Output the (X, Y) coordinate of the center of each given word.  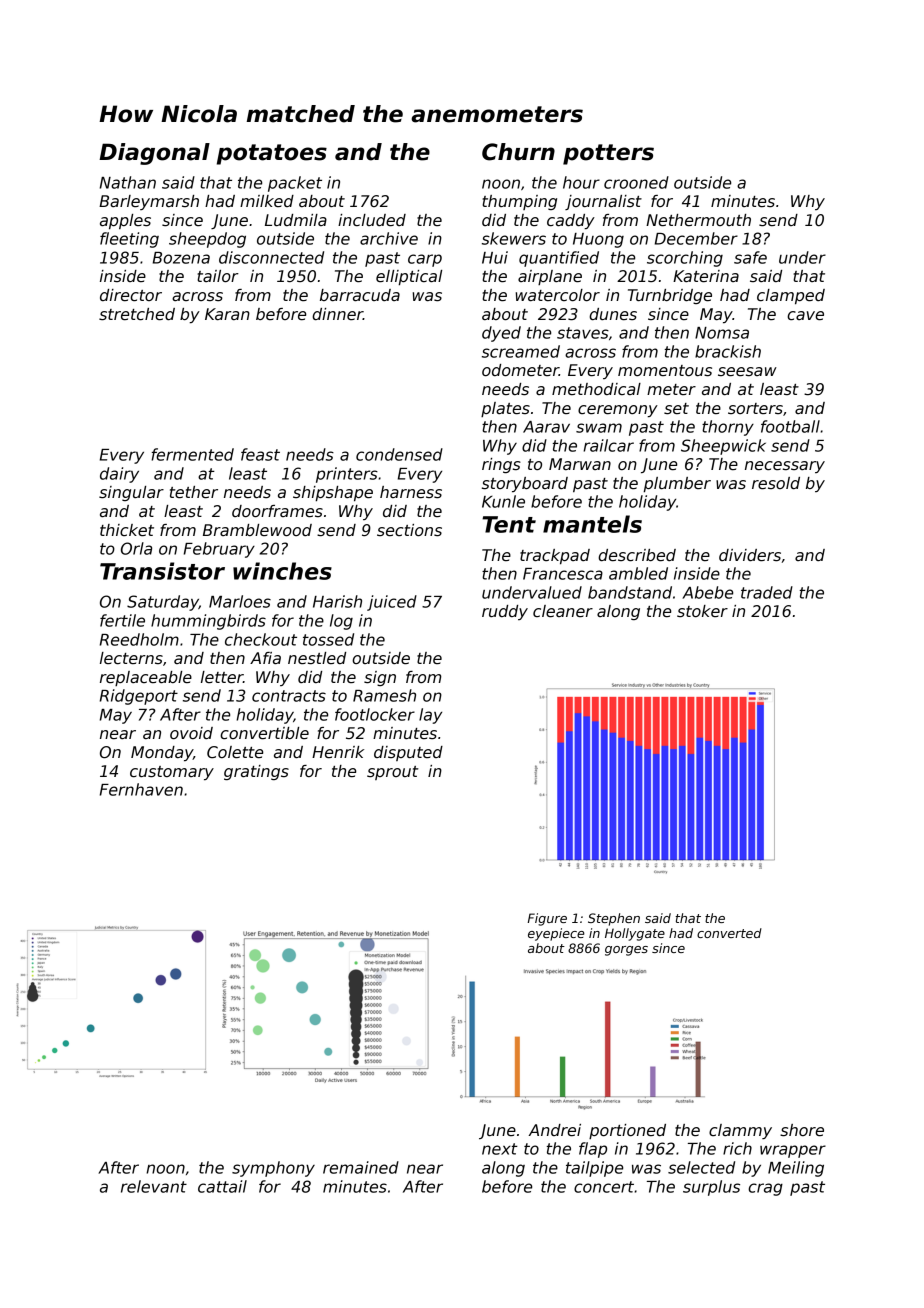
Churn (518, 152)
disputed (408, 753)
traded (767, 592)
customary (172, 773)
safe (750, 257)
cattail (222, 1186)
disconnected (271, 257)
